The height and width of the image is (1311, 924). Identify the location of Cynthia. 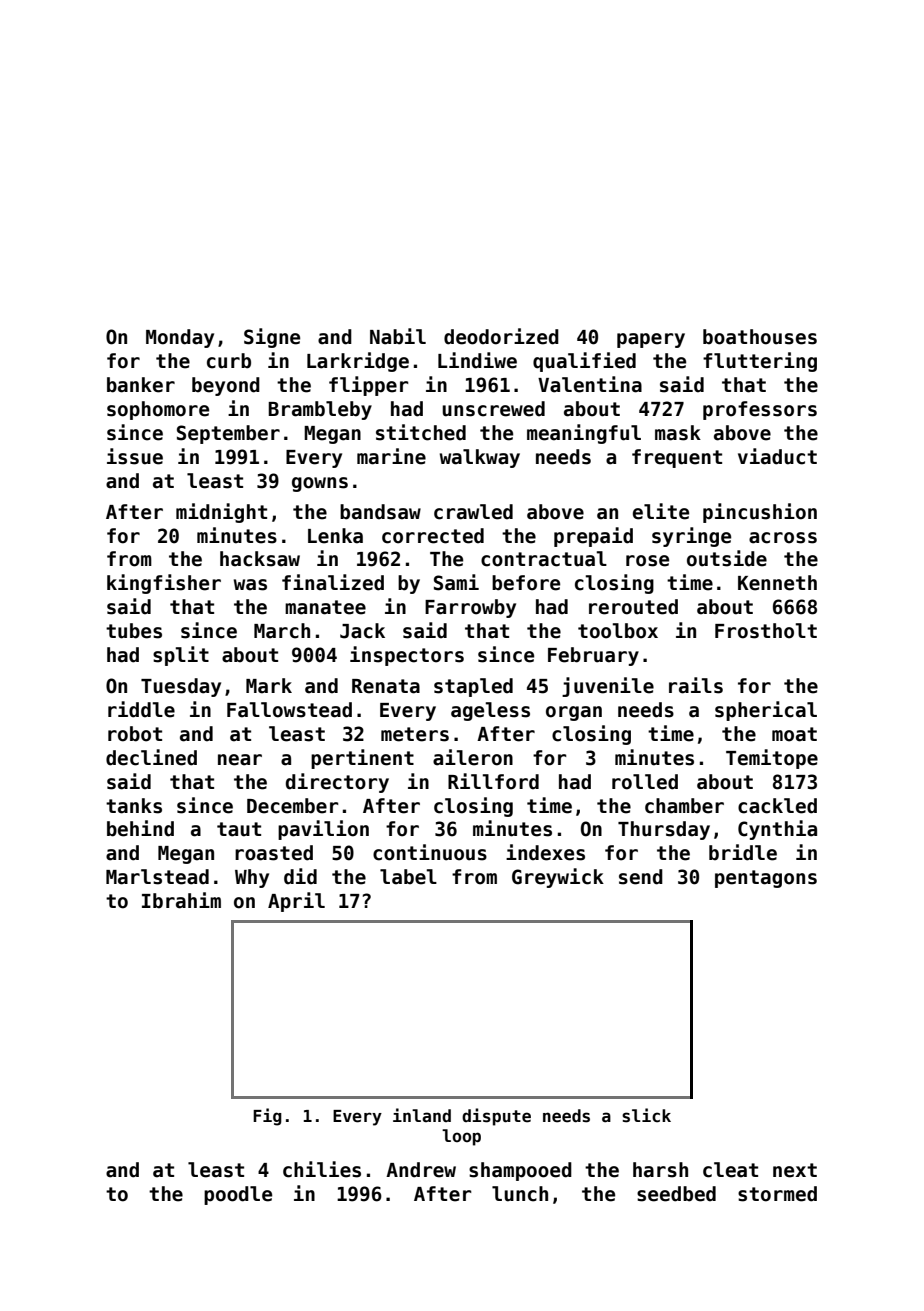
(777, 830).
